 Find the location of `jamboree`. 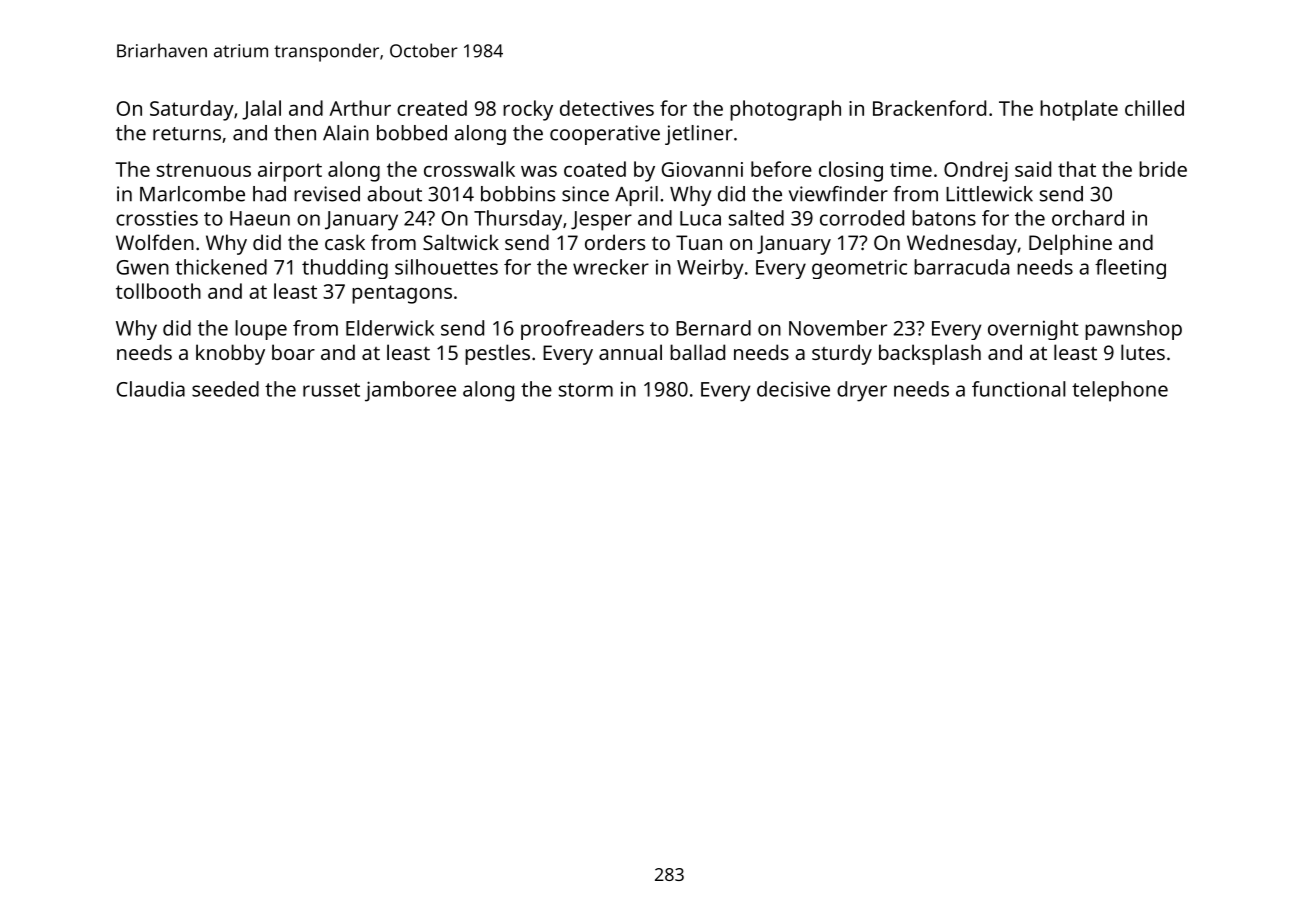

jamboree is located at coordinates (410, 391).
